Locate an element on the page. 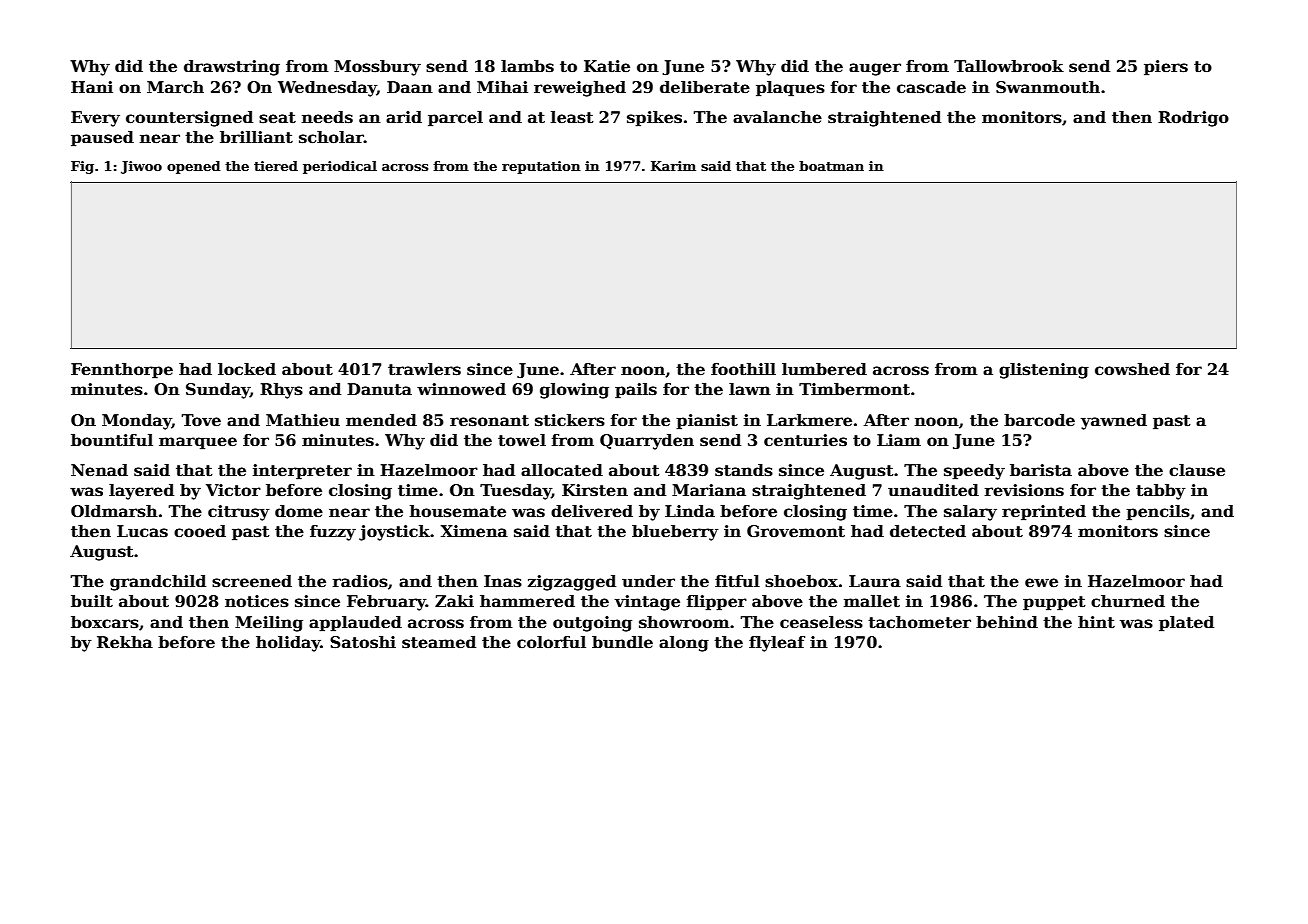 The image size is (1308, 924). allocated is located at coordinates (562, 470).
